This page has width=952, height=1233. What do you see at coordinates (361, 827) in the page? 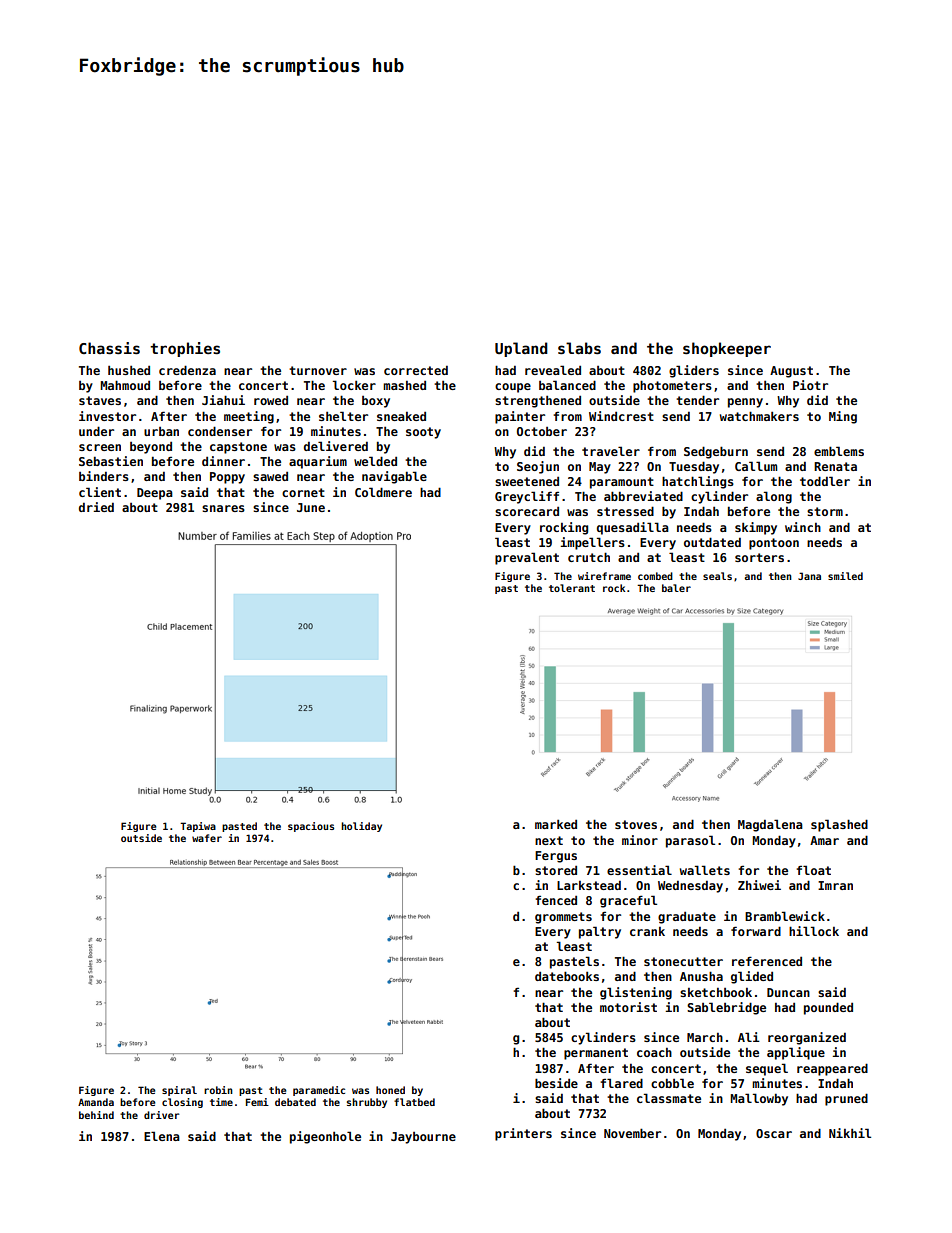
I see `holiday` at bounding box center [361, 827].
